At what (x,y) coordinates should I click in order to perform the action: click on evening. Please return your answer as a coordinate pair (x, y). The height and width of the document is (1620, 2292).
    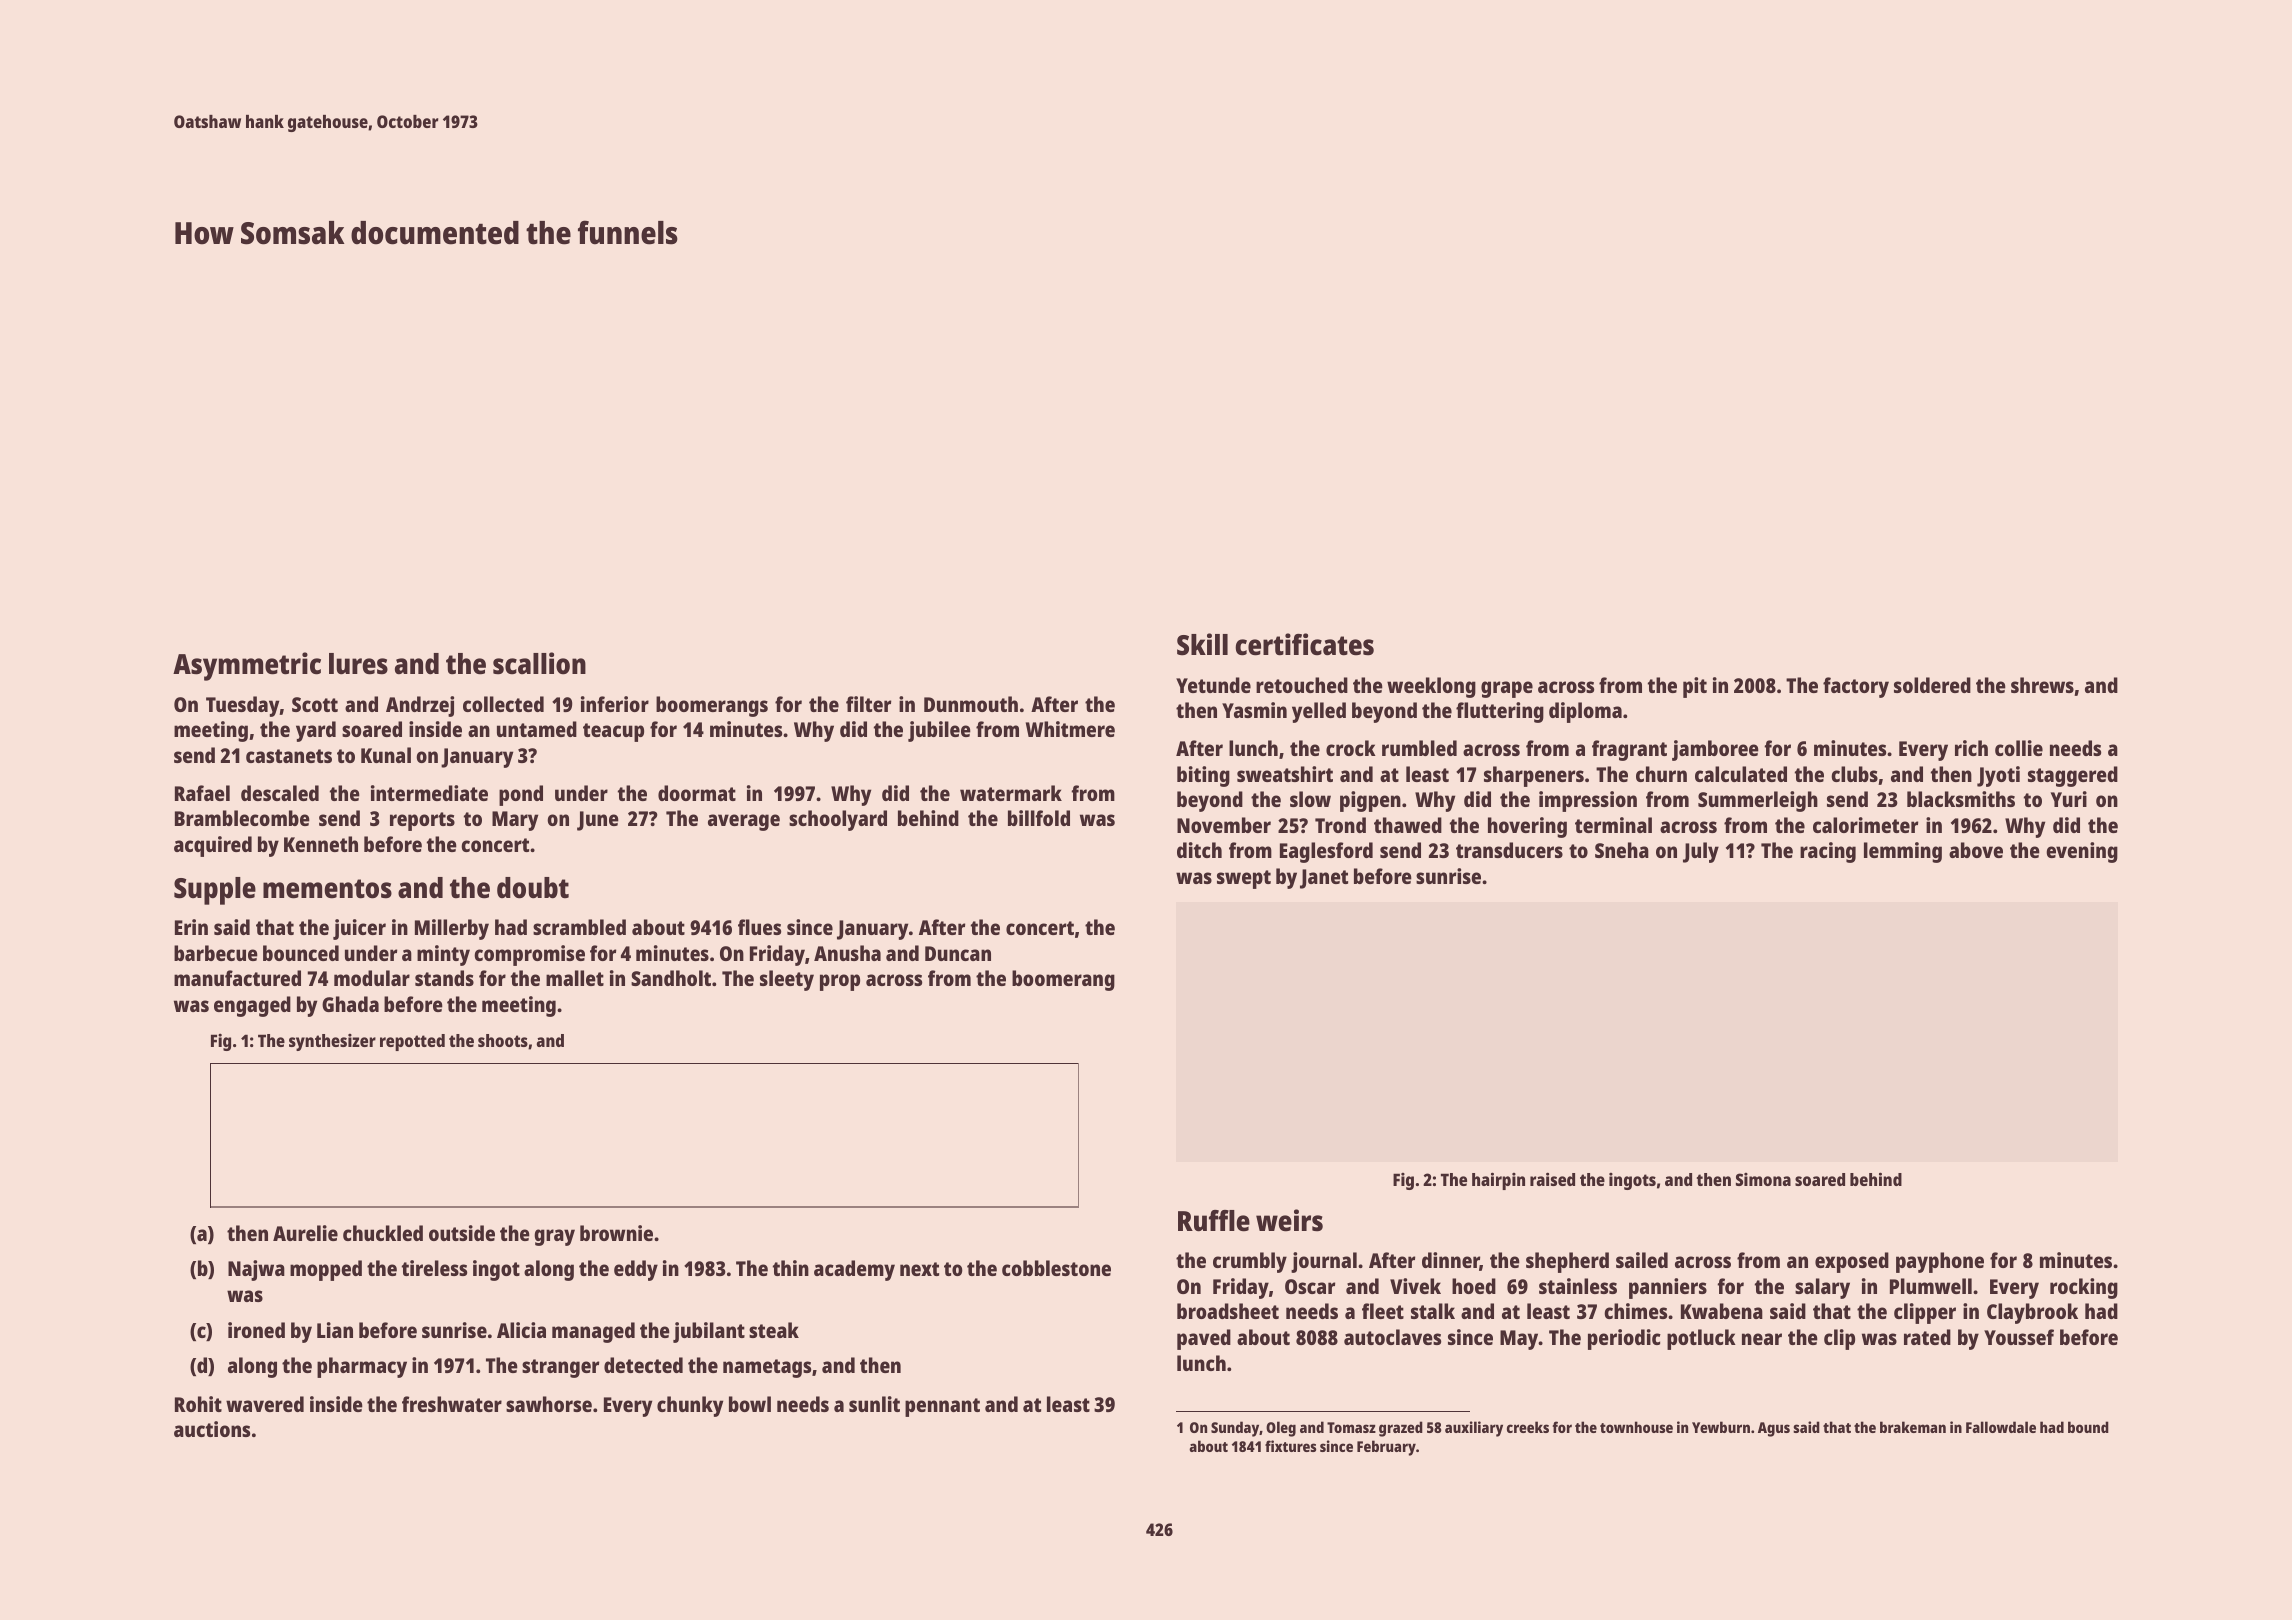
    Looking at the image, I should click on (2082, 852).
